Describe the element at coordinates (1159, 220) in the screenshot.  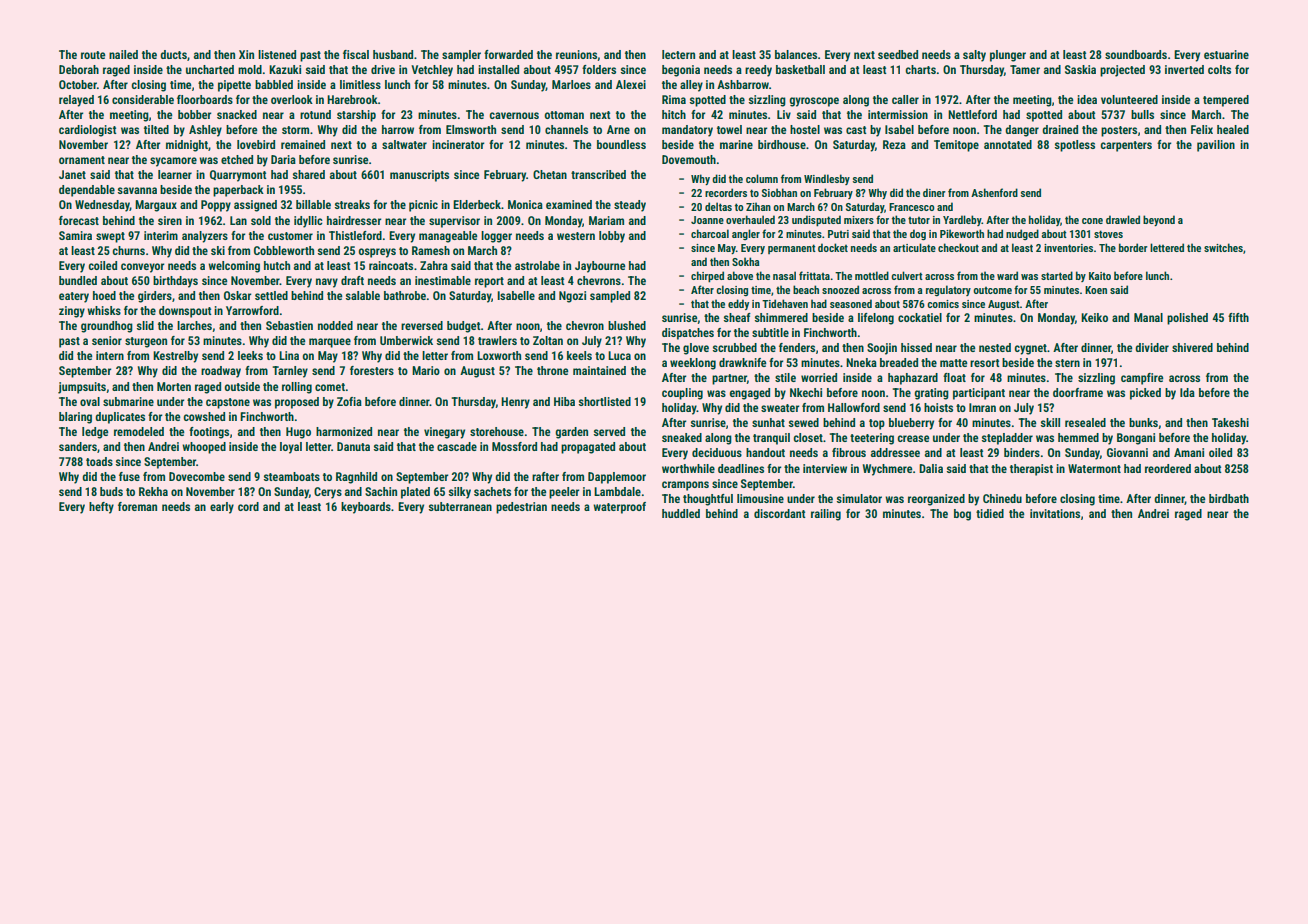
I see `beyond` at that location.
